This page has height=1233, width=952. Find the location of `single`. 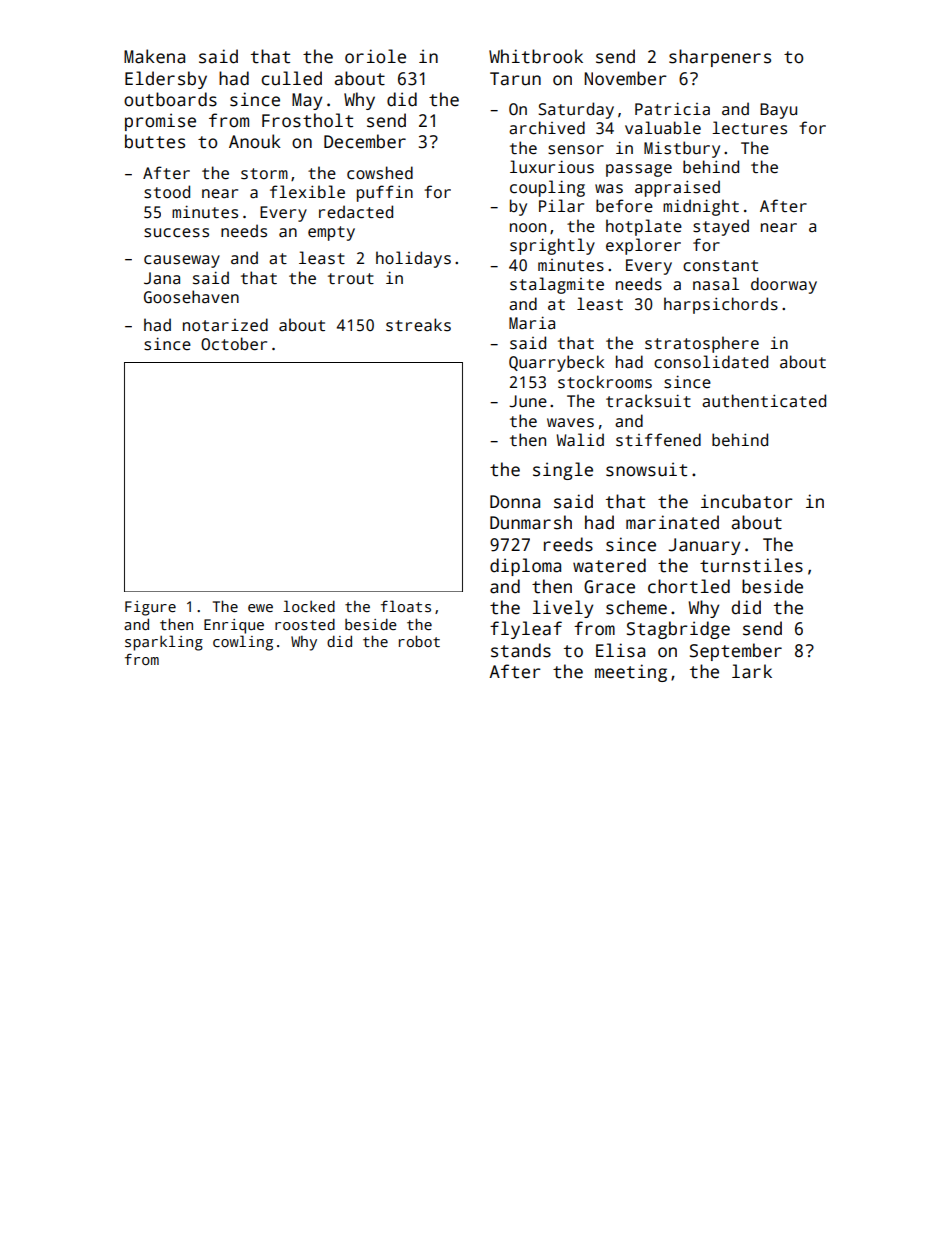

single is located at coordinates (563, 471).
